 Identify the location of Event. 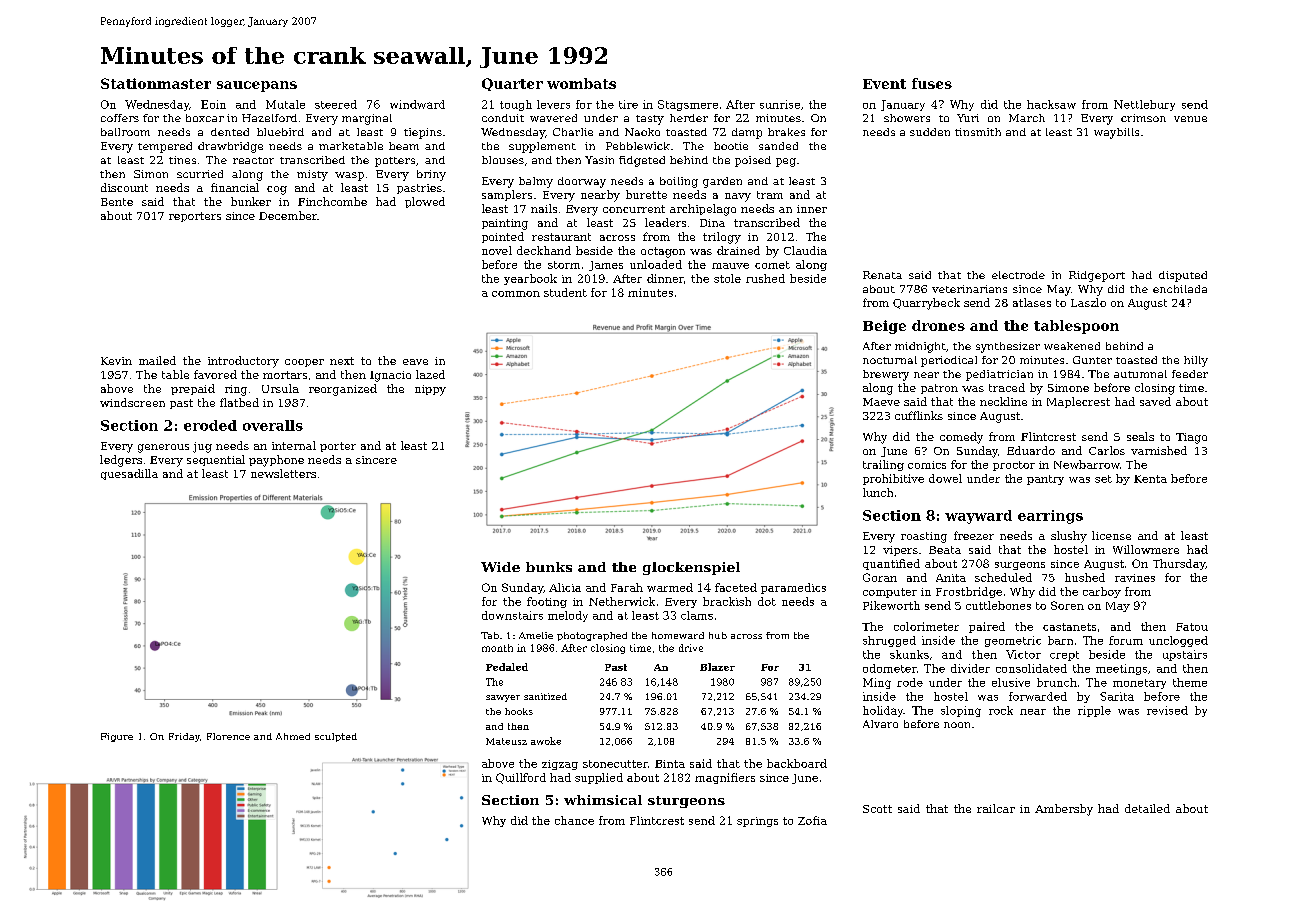
(884, 84).
